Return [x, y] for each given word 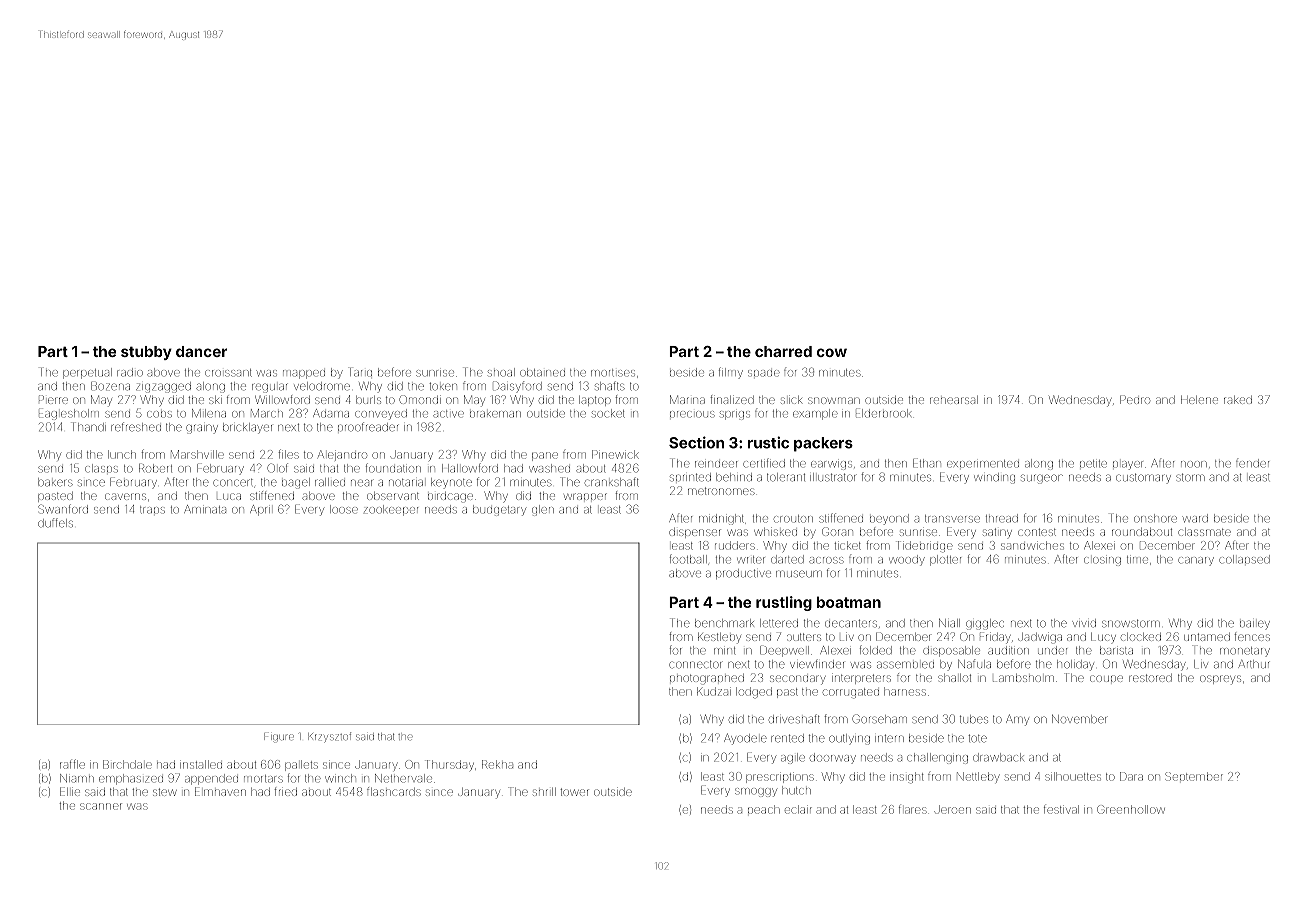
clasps [101, 468]
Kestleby [719, 638]
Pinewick [615, 454]
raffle [72, 764]
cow [832, 352]
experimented [983, 464]
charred [783, 351]
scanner [101, 806]
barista [1116, 650]
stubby [146, 353]
